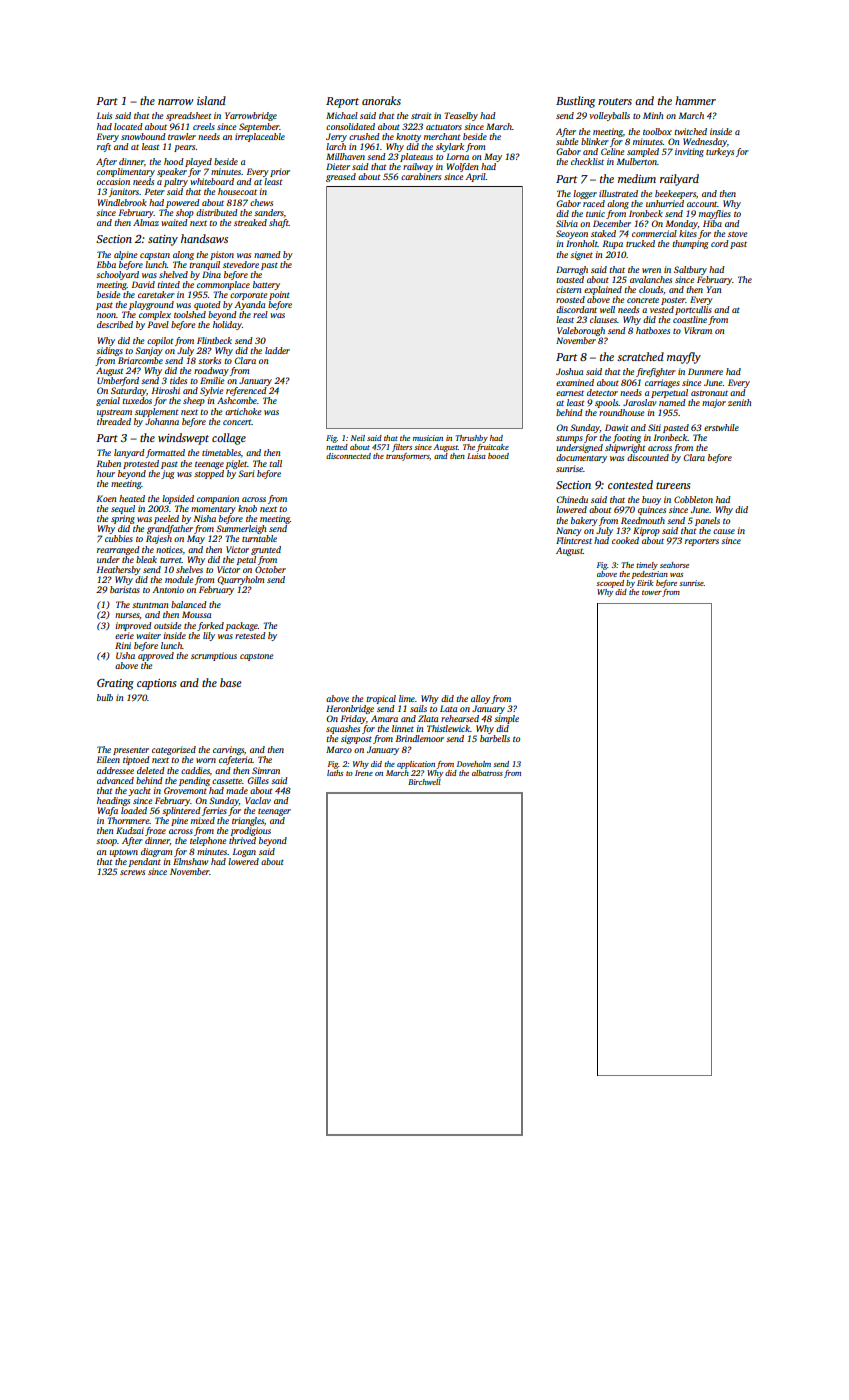  I want to click on turntable, so click(259, 538).
